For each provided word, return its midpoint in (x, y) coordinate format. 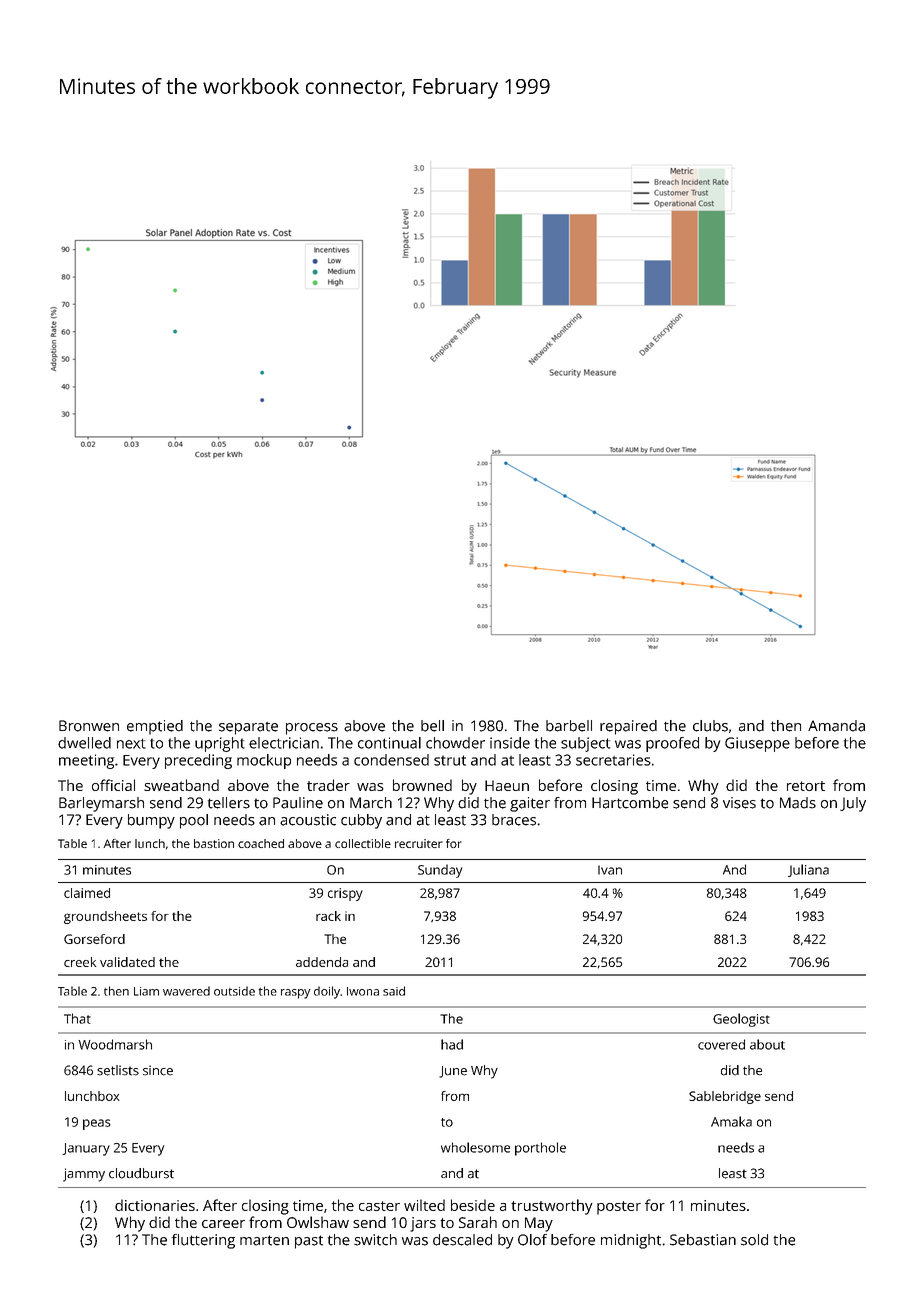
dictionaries (155, 1205)
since (158, 1070)
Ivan (610, 870)
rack (328, 916)
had (452, 1044)
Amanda (836, 726)
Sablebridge (725, 1097)
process (312, 729)
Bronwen (89, 726)
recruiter (419, 843)
